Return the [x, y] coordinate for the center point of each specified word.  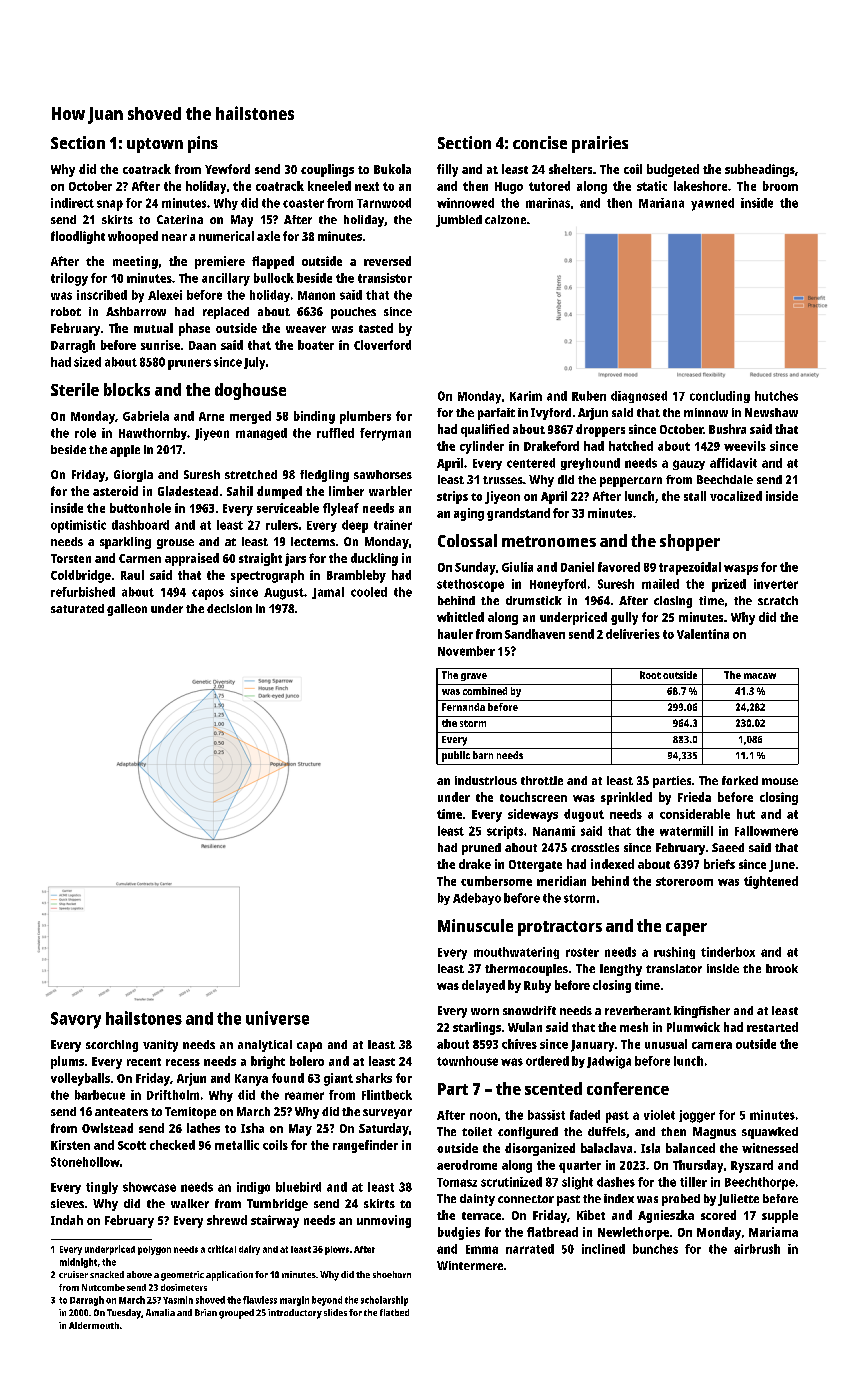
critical [222, 1249]
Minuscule [475, 925]
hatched [631, 446]
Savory [76, 1020]
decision [229, 608]
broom [780, 186]
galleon [127, 610]
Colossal [467, 540]
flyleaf [341, 509]
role [85, 433]
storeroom [684, 881]
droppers [600, 430]
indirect [72, 203]
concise [540, 142]
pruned [481, 849]
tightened [771, 882]
